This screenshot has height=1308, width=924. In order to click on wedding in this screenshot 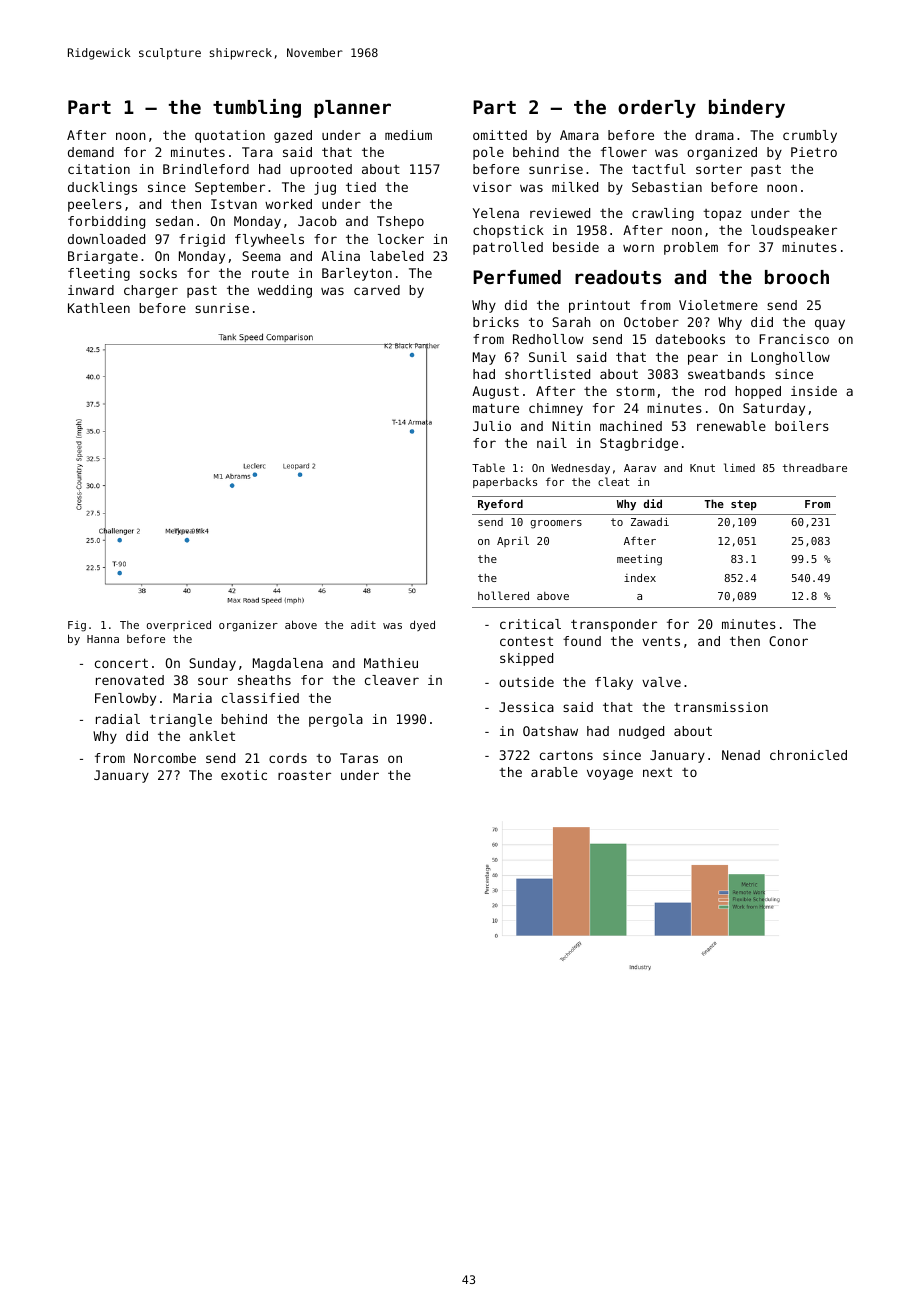, I will do `click(285, 291)`.
